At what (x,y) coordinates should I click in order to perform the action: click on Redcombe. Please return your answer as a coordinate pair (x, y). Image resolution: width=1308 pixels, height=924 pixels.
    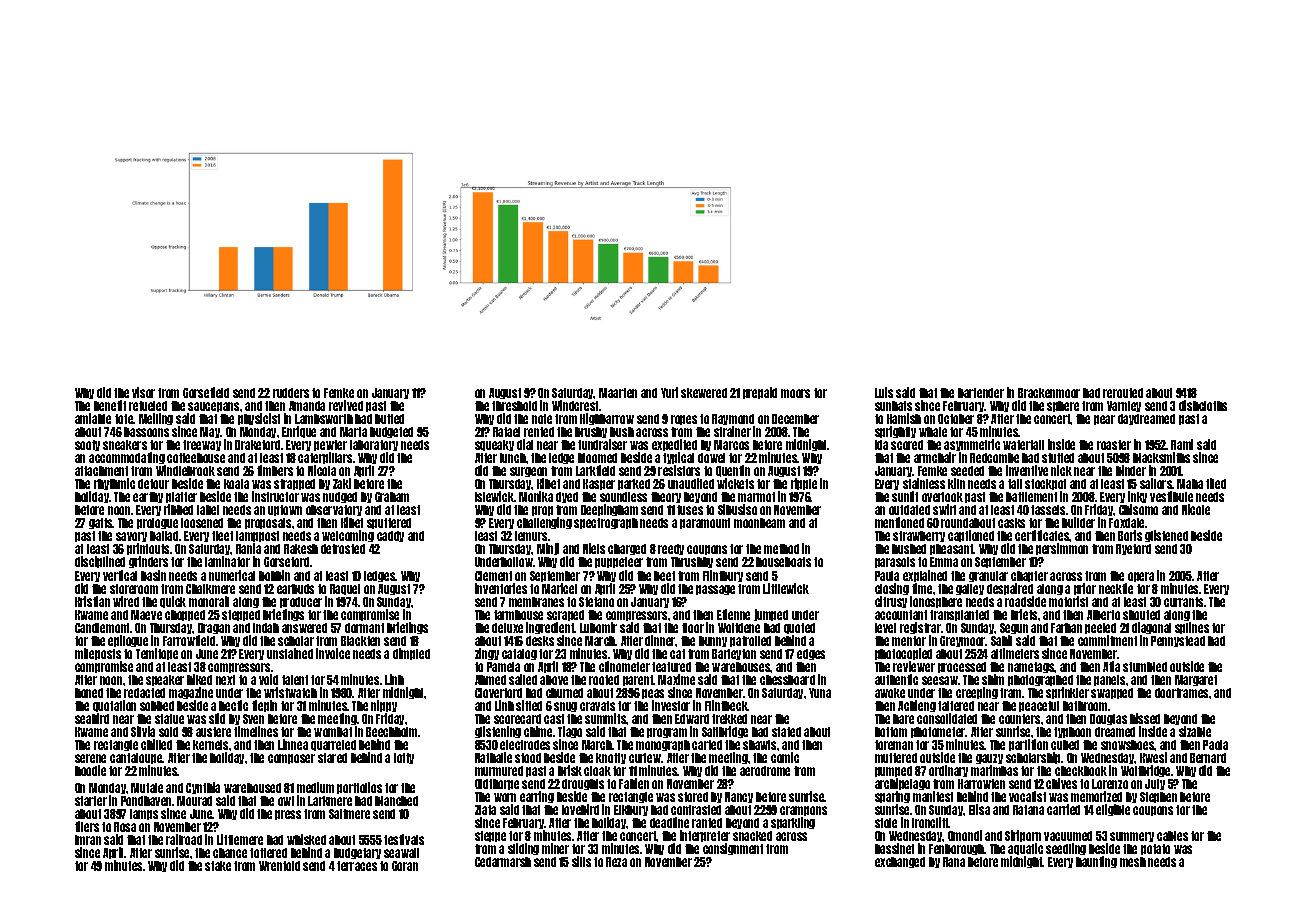
    Looking at the image, I should click on (994, 458).
